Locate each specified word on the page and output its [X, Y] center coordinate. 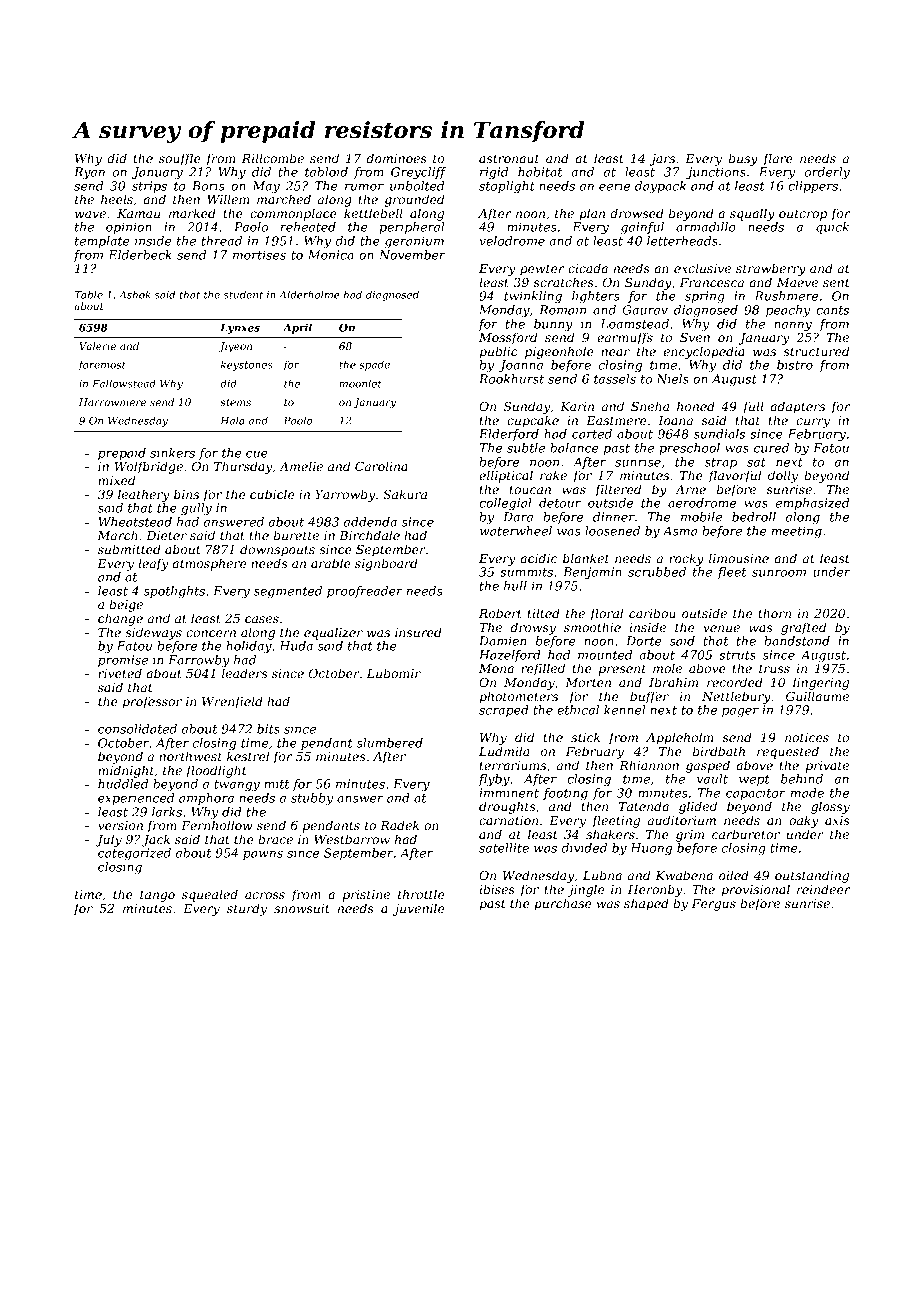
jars [662, 160]
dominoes [396, 158]
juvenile [418, 909]
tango [157, 896]
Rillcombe [273, 158]
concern [211, 633]
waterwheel [516, 531]
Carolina [381, 466]
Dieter [166, 535]
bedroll [754, 517]
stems [235, 402]
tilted [544, 613]
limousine [739, 558]
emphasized [812, 504]
